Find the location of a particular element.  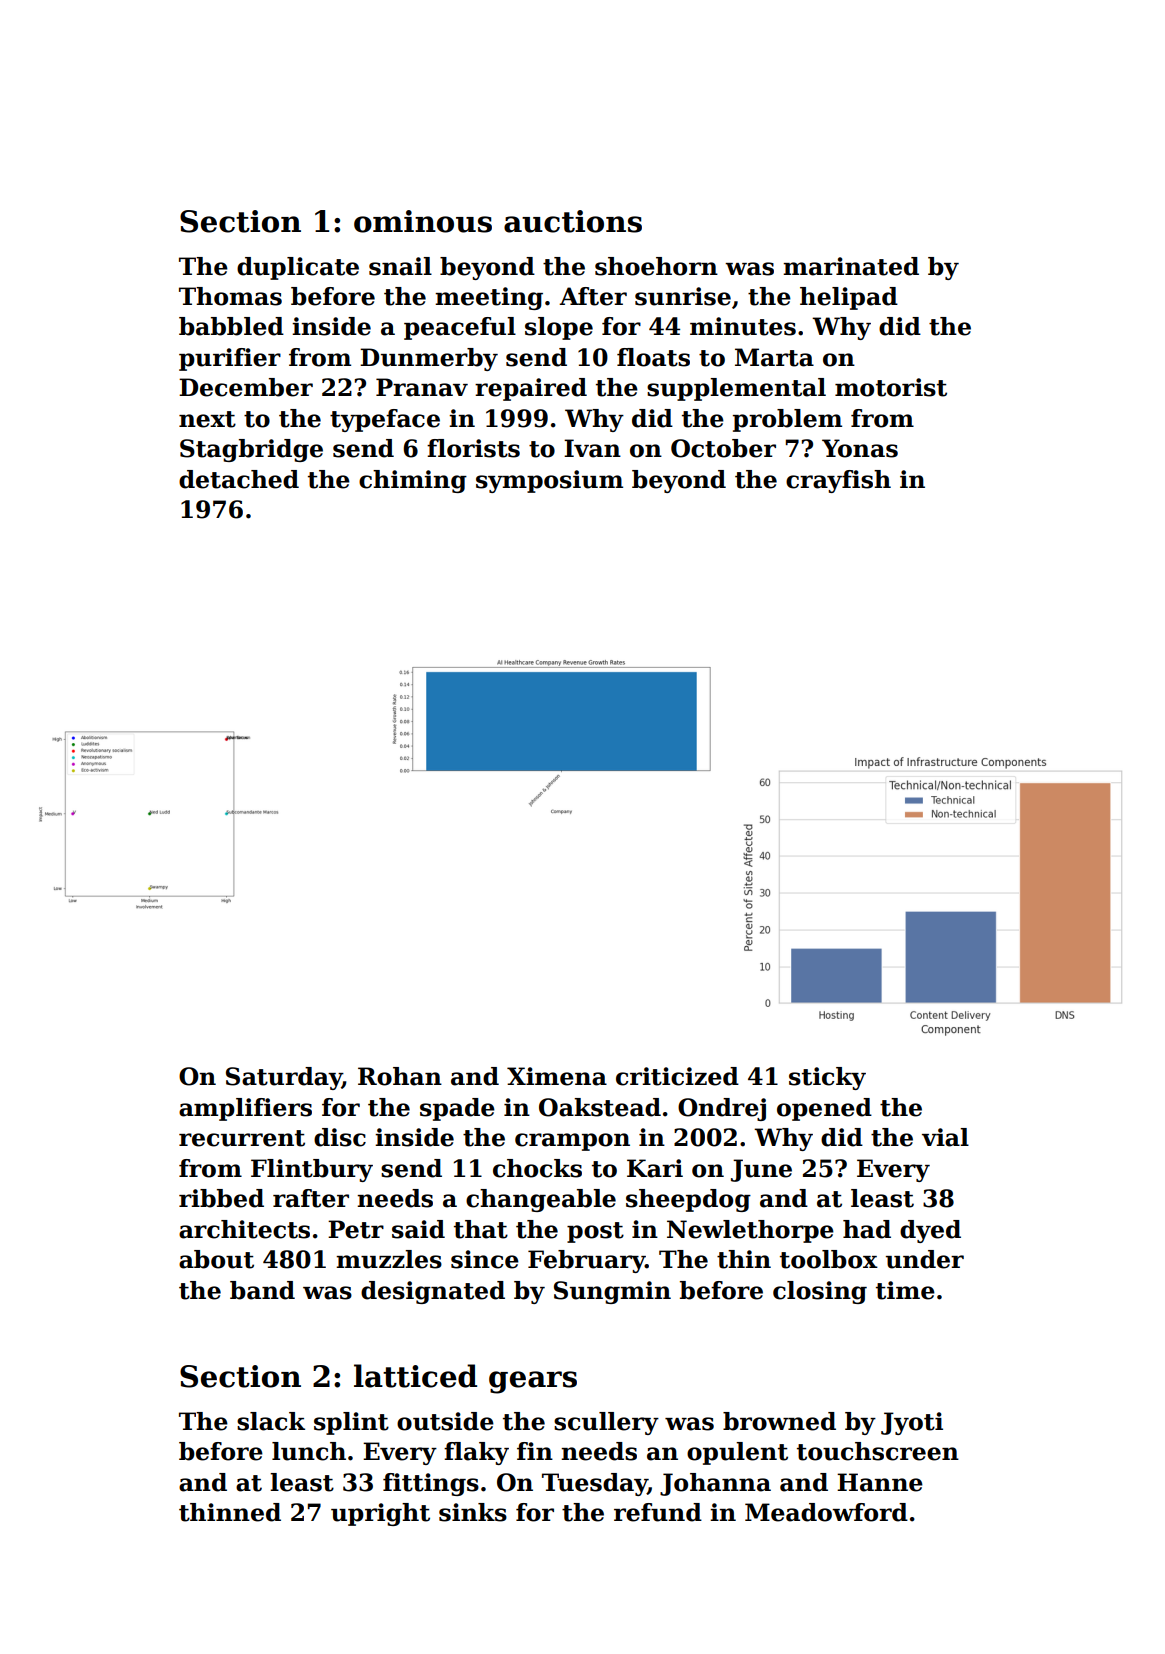

chiming is located at coordinates (413, 481).
